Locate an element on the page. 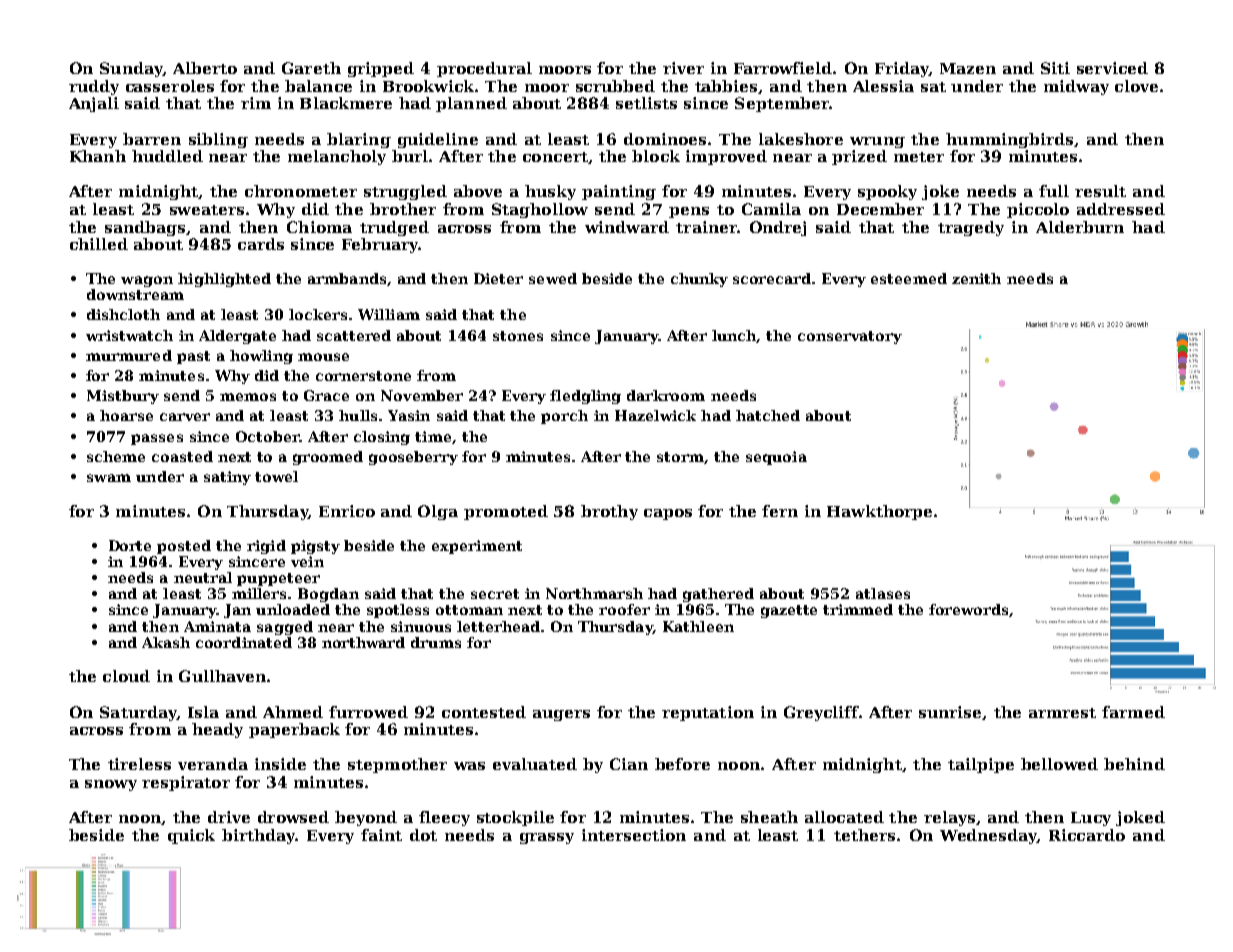 The height and width of the page is (952, 1233). storm is located at coordinates (680, 457).
